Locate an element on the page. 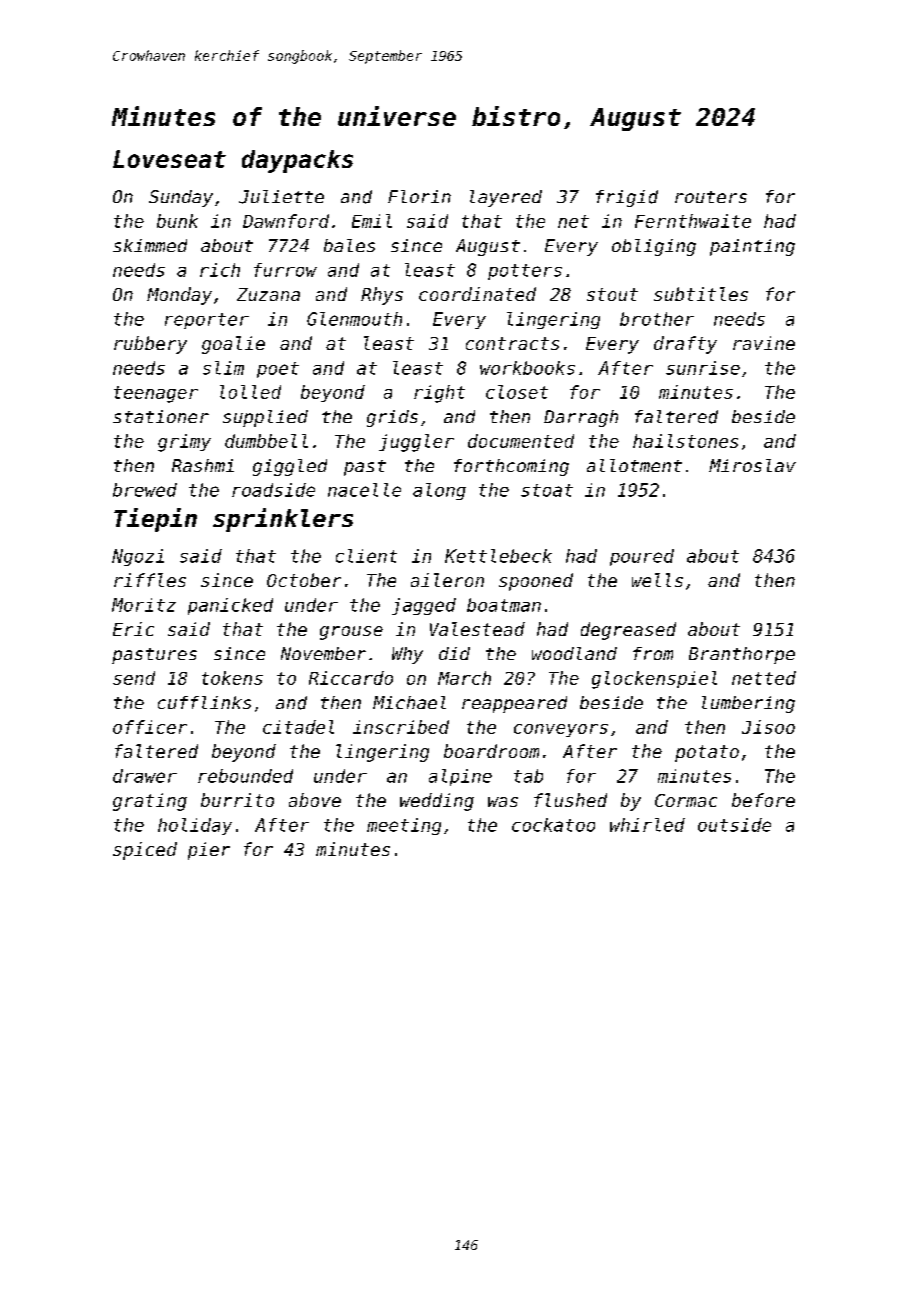 The image size is (908, 1316). outside is located at coordinates (734, 825).
